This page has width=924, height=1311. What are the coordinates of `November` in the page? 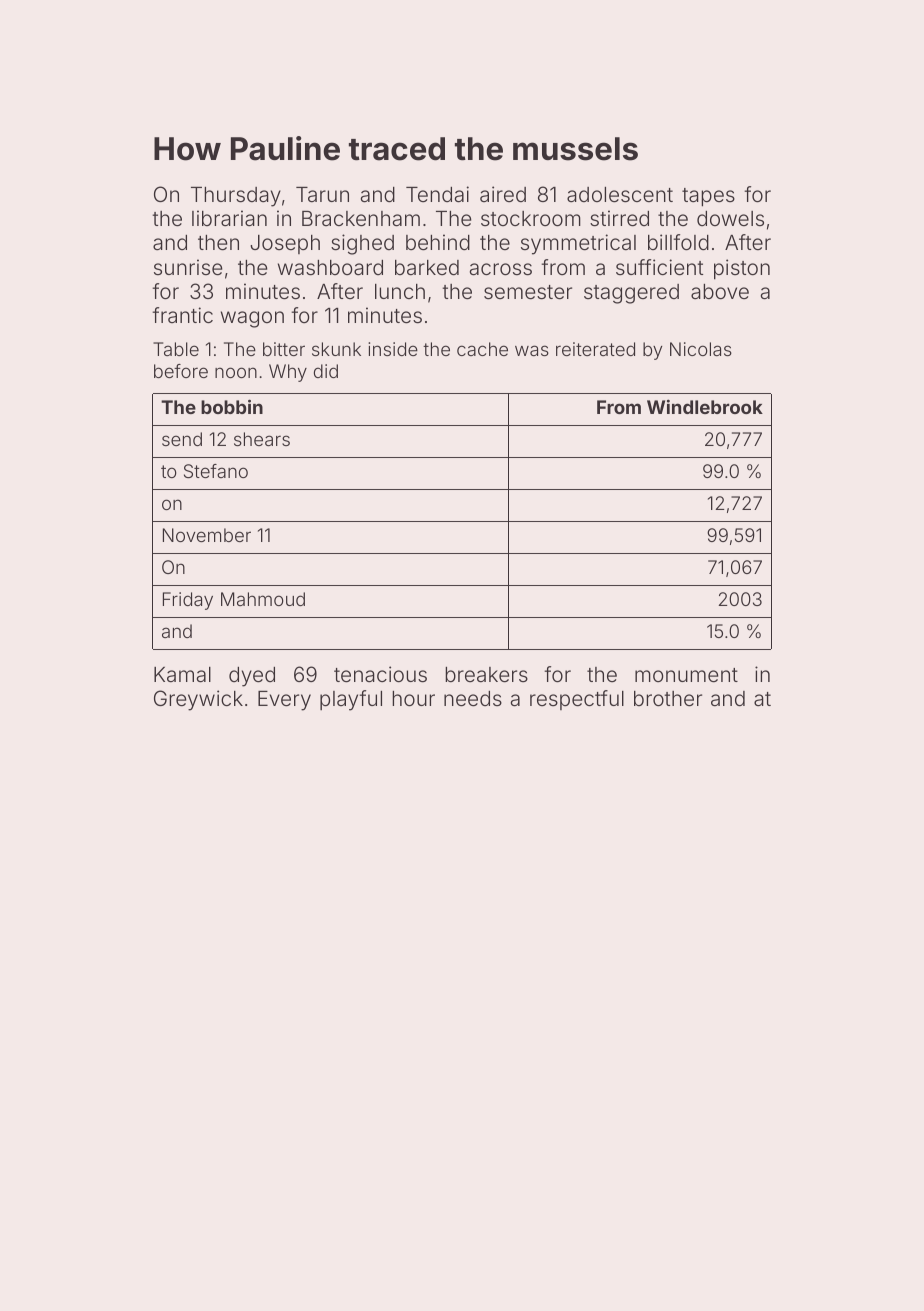 It's located at (207, 535).
